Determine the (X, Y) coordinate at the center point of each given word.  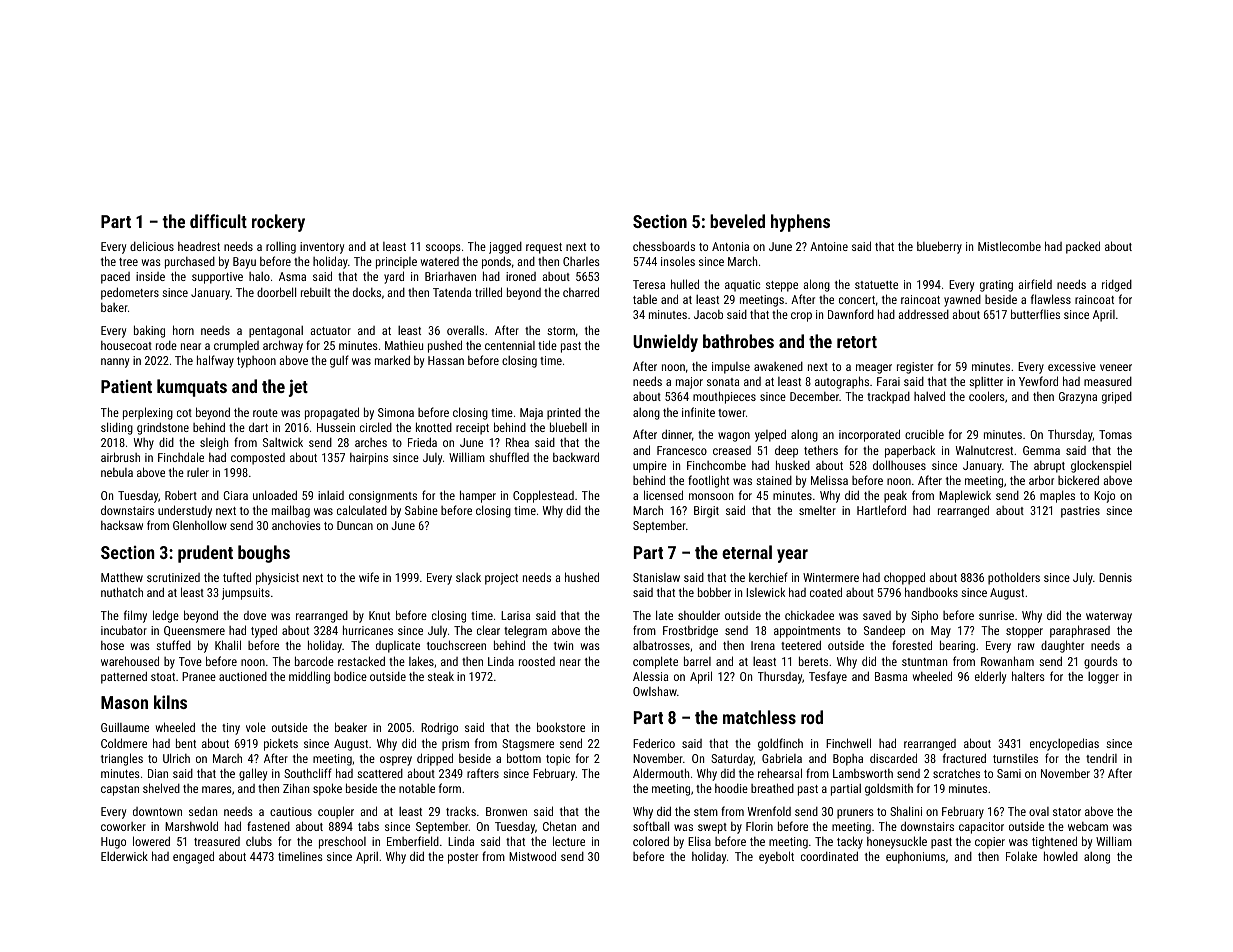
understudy (185, 511)
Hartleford (881, 510)
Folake (1021, 856)
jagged (505, 248)
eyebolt (776, 857)
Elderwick (124, 856)
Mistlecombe (1009, 246)
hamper (478, 496)
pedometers (130, 293)
